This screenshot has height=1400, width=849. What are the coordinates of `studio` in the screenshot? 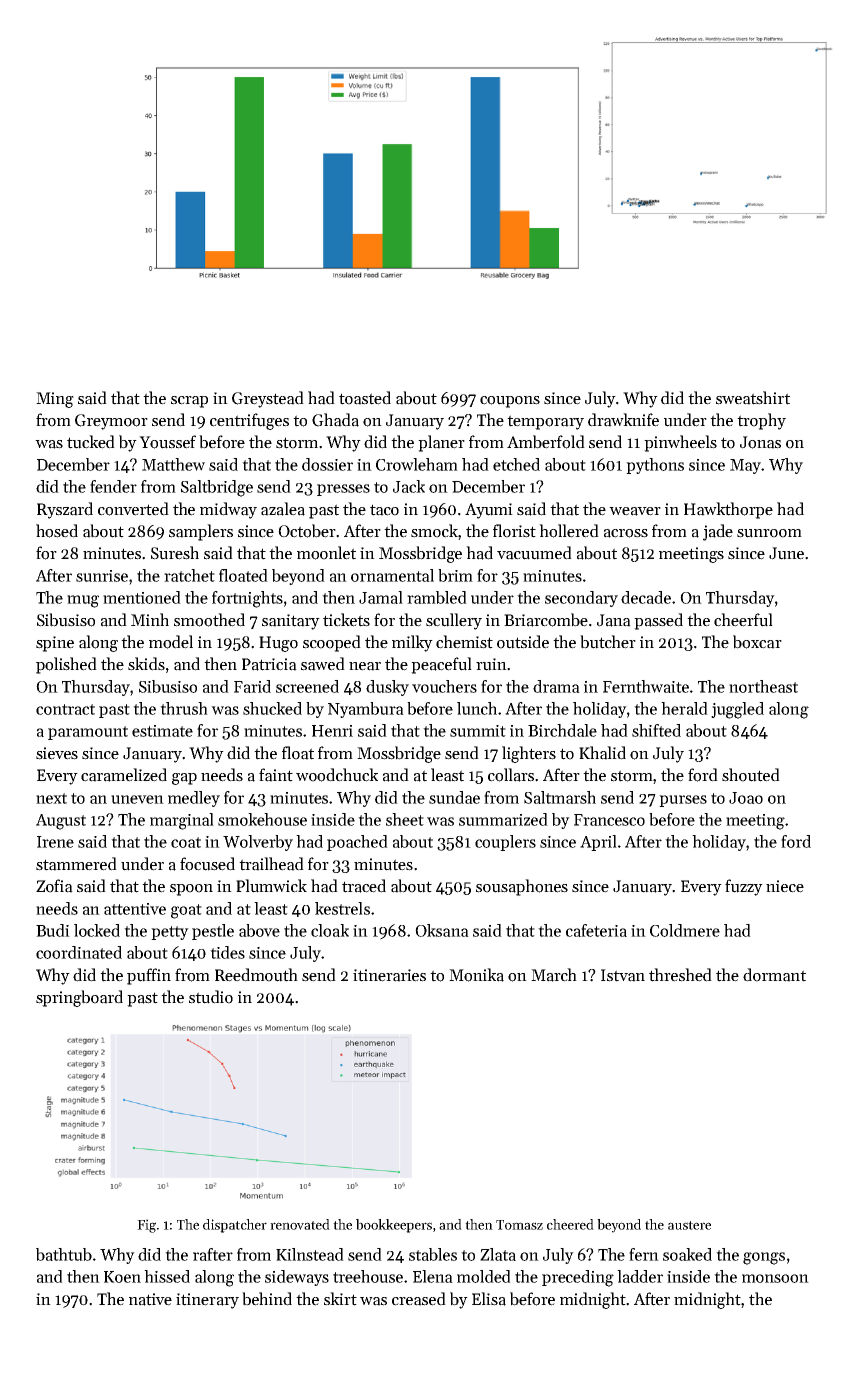 It's located at (211, 997).
